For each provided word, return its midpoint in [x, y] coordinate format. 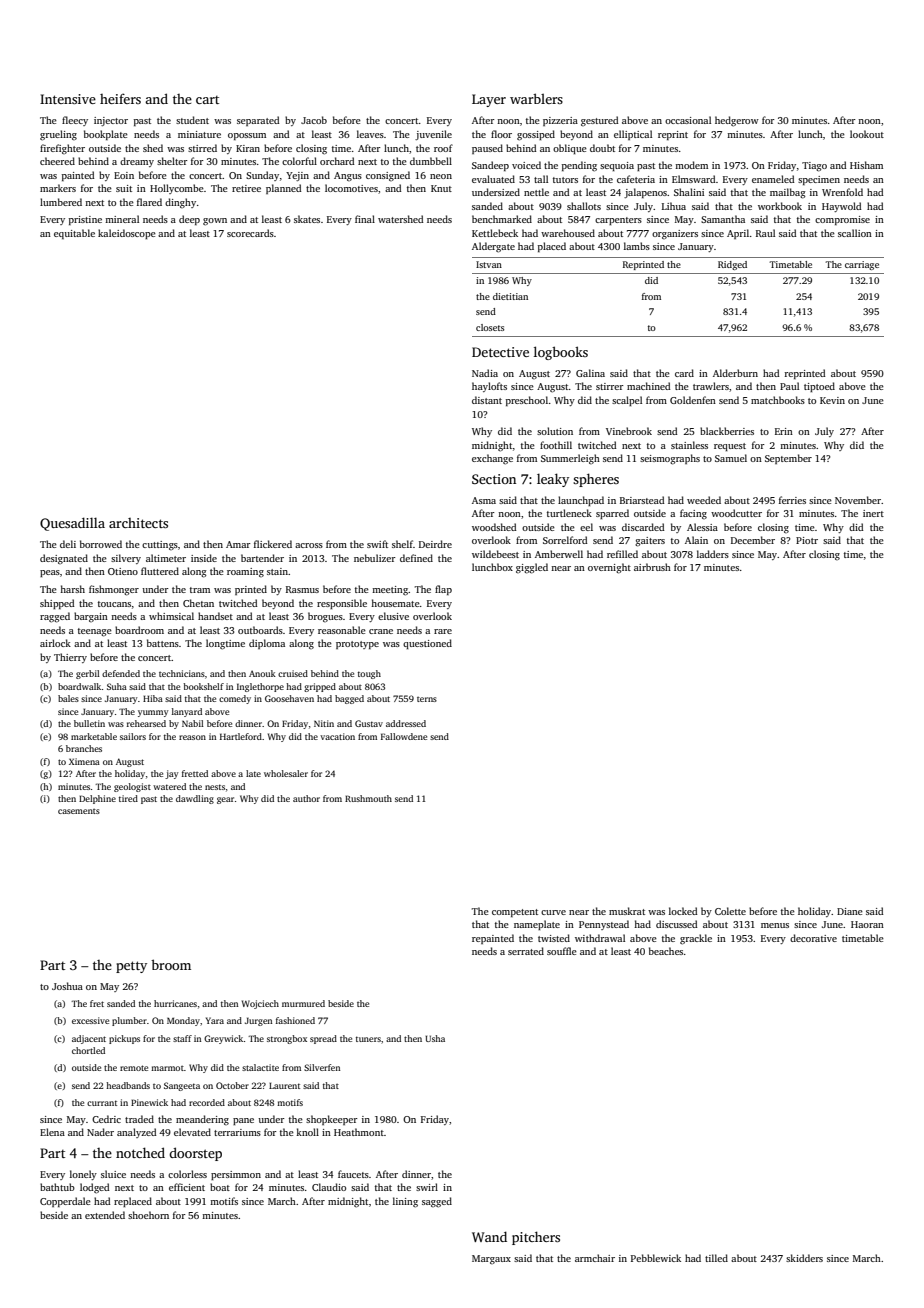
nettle [536, 192]
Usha [435, 1038]
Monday [183, 1021]
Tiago [814, 167]
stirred [202, 148]
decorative [813, 938]
